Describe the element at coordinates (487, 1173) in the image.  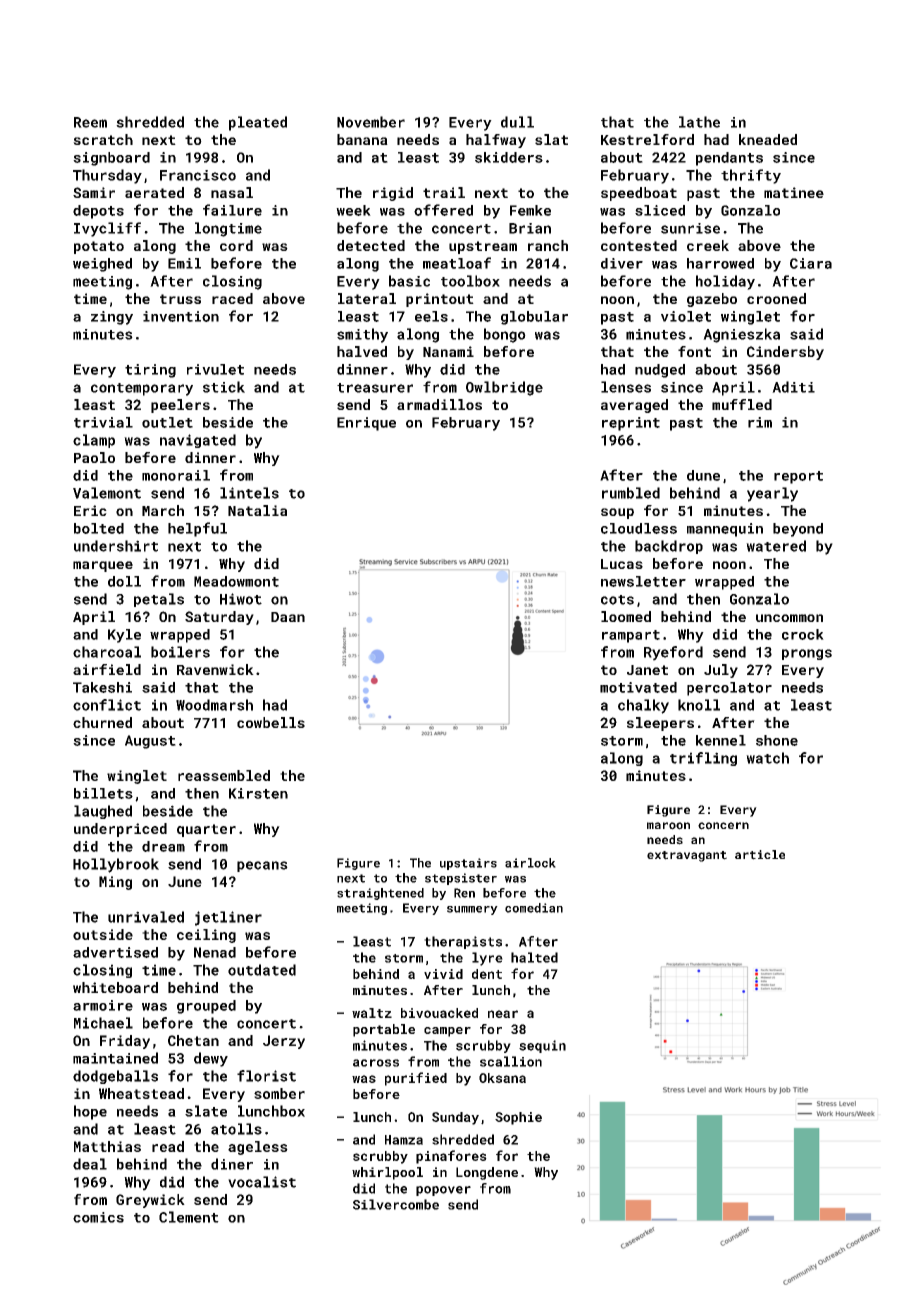
I see `Longdene` at that location.
